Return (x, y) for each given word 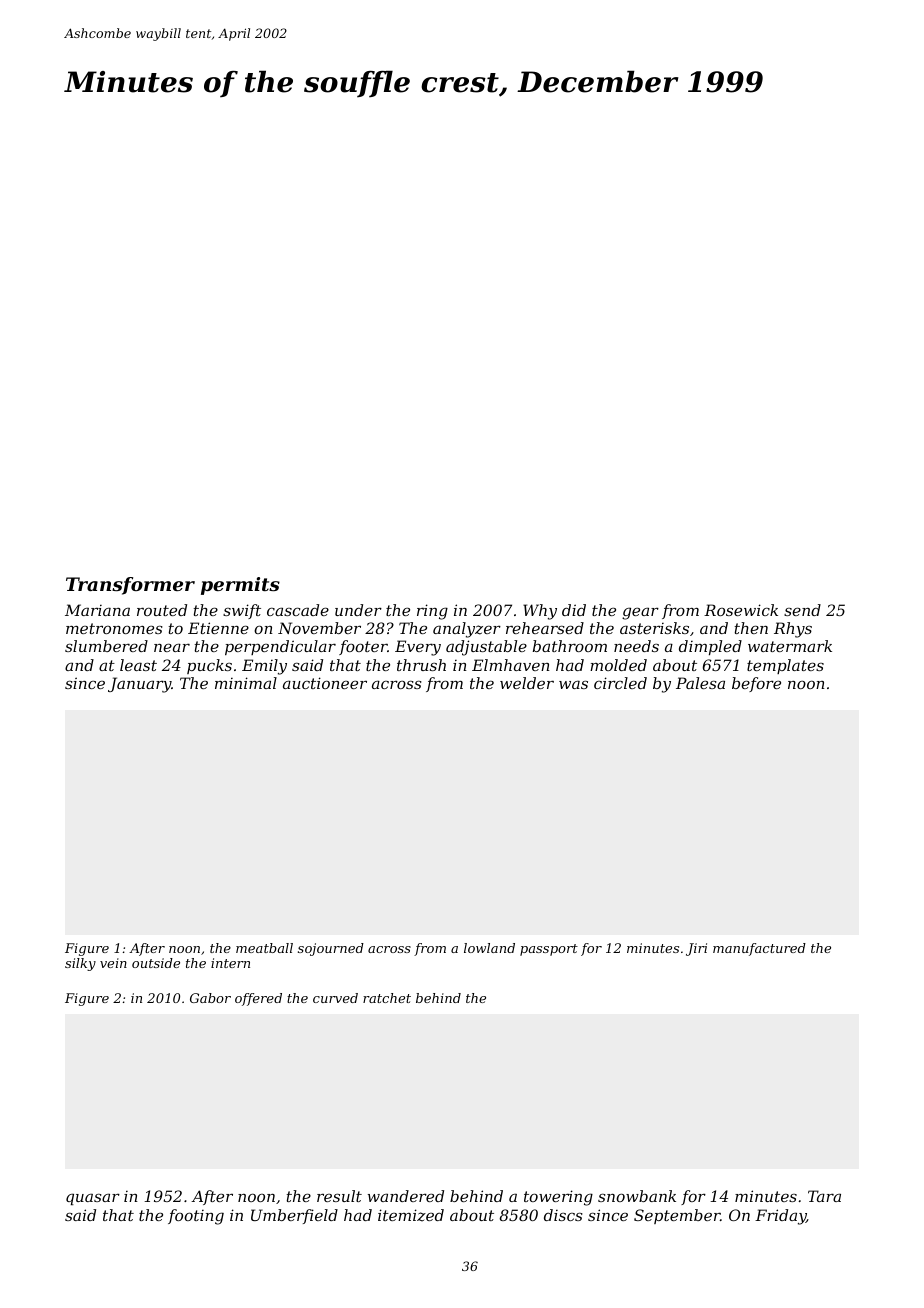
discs (563, 1215)
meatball (264, 948)
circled (620, 683)
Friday (780, 1217)
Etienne (218, 628)
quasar (93, 1199)
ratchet (387, 998)
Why (540, 612)
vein (113, 963)
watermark (790, 646)
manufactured (759, 949)
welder (527, 683)
